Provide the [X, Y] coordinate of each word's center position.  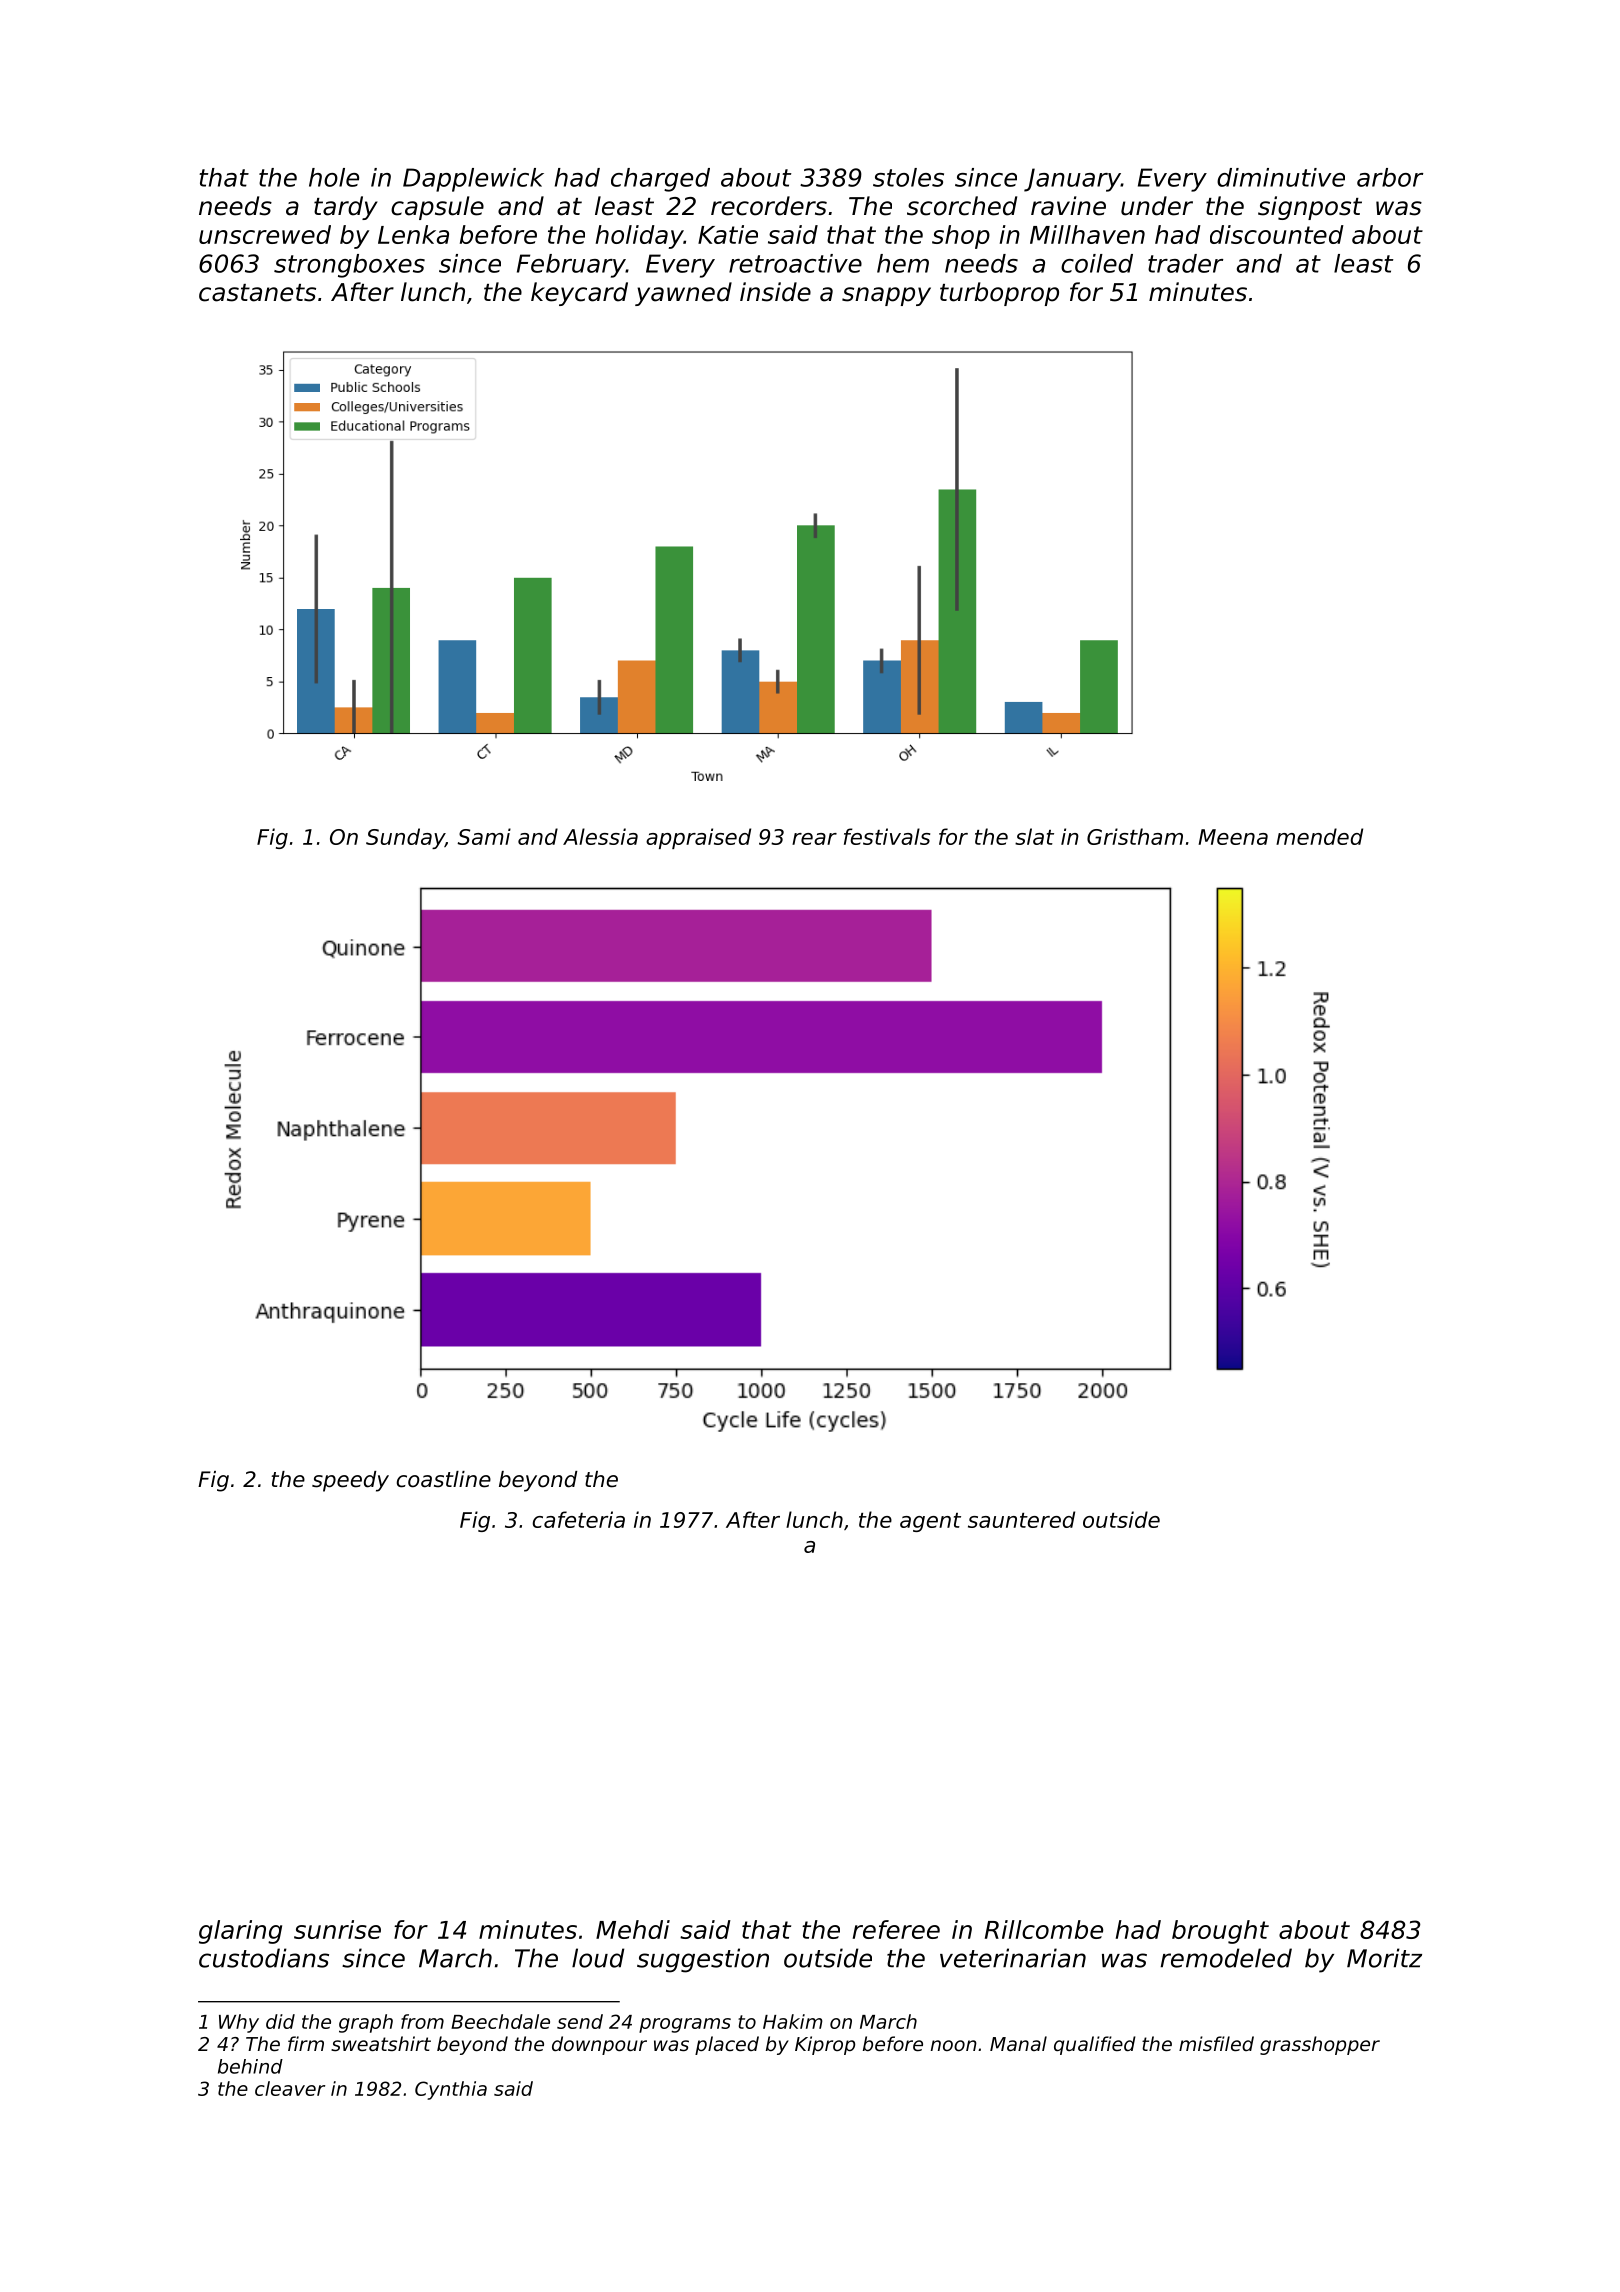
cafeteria [579, 1519]
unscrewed [265, 234]
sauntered [1021, 1519]
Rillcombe [1044, 1929]
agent [930, 1522]
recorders [769, 206]
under [1157, 206]
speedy [350, 1481]
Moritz [1384, 1958]
